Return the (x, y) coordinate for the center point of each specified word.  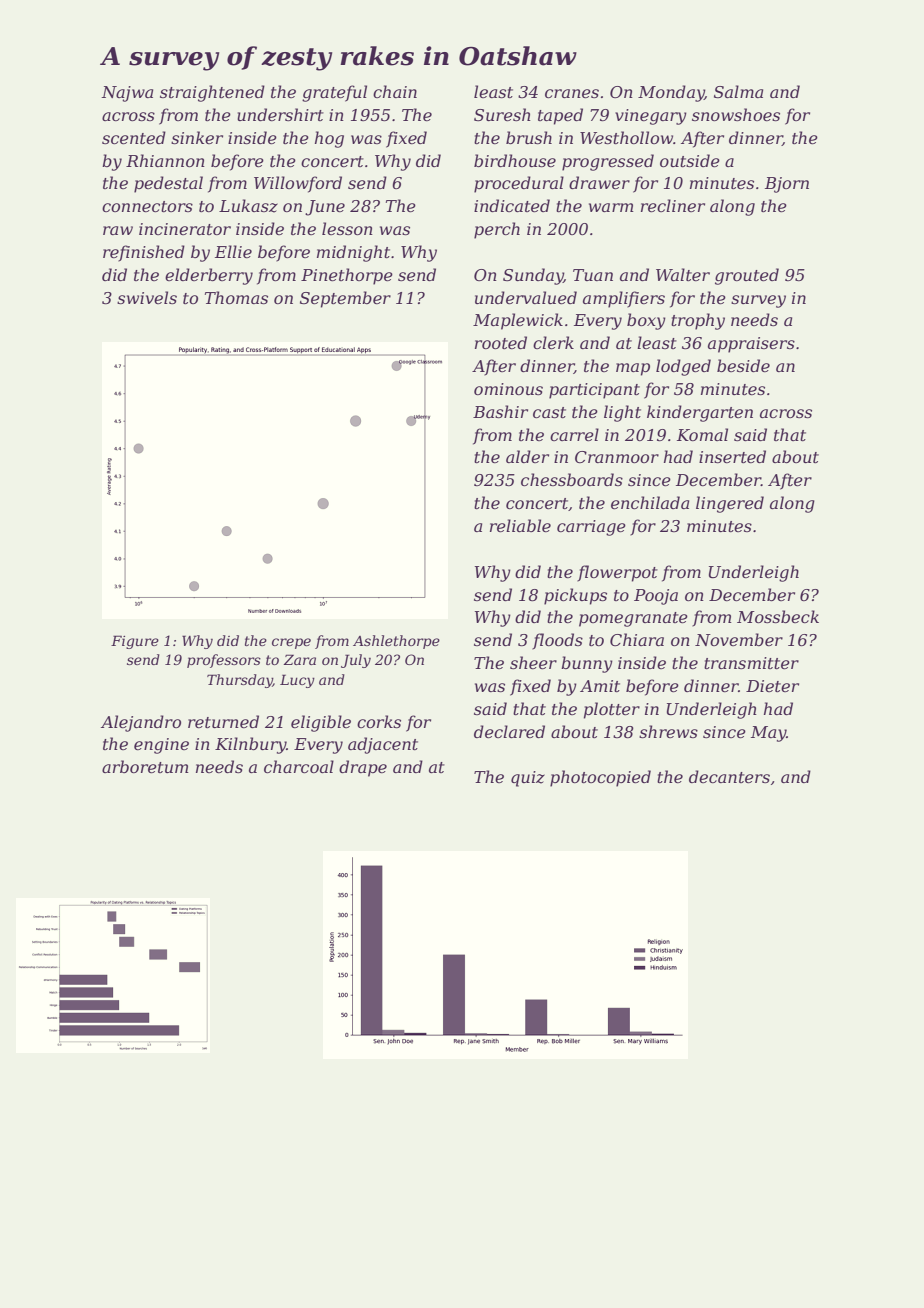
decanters (729, 776)
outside (690, 160)
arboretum (145, 766)
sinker (197, 137)
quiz (528, 779)
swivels (147, 297)
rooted (501, 342)
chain (395, 91)
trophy (698, 321)
